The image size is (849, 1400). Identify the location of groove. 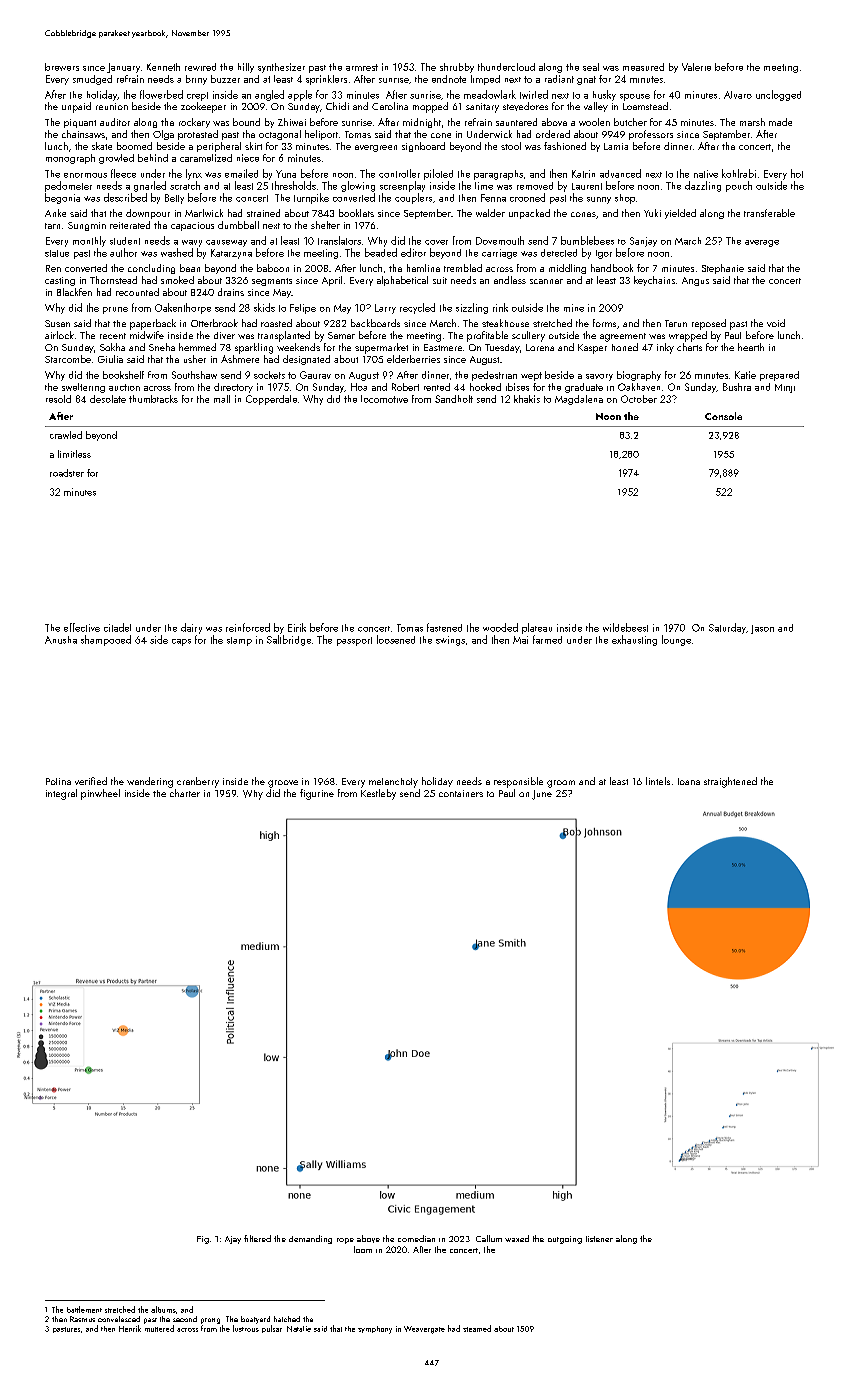
(283, 784).
